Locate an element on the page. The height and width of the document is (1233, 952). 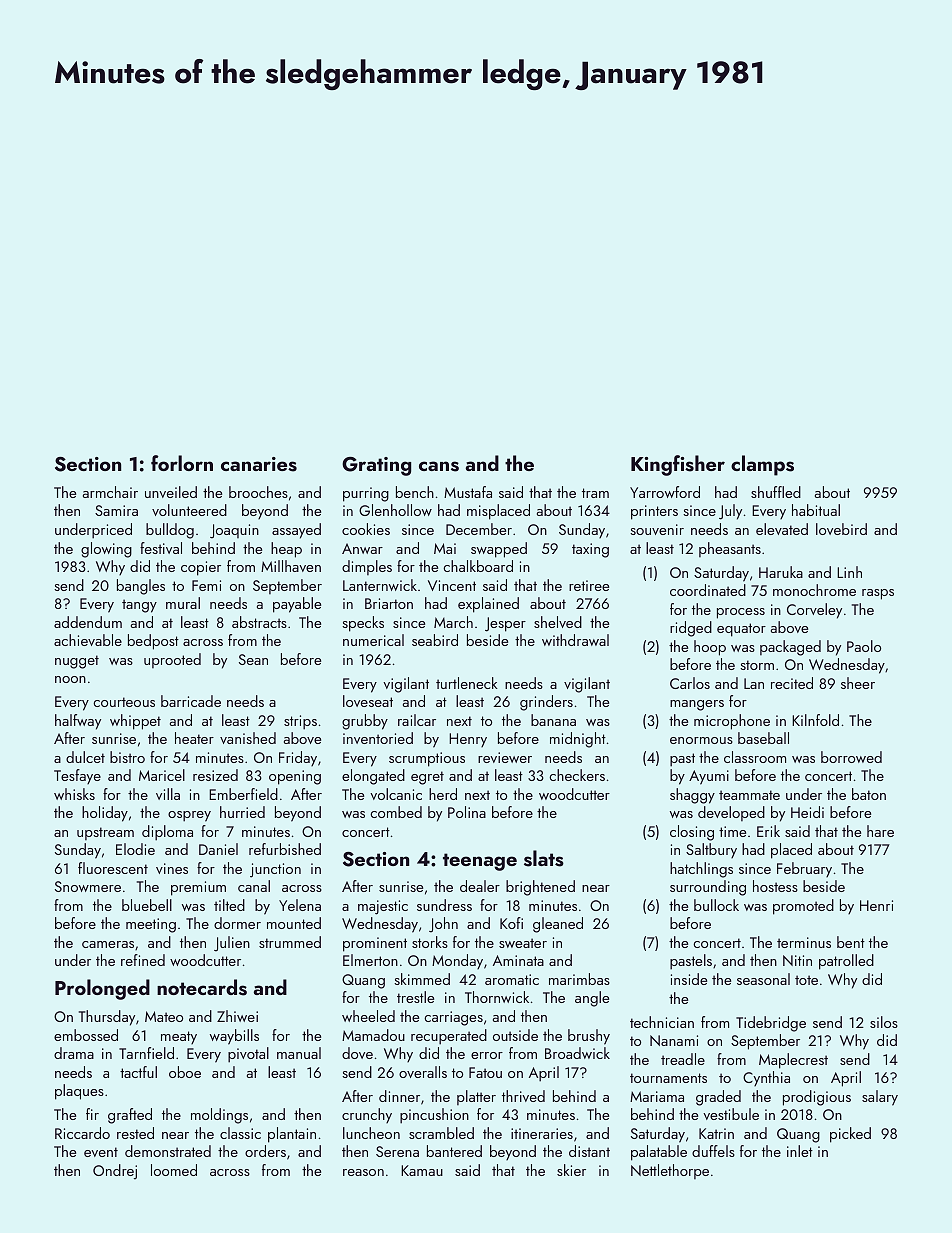
addendum is located at coordinates (88, 622).
